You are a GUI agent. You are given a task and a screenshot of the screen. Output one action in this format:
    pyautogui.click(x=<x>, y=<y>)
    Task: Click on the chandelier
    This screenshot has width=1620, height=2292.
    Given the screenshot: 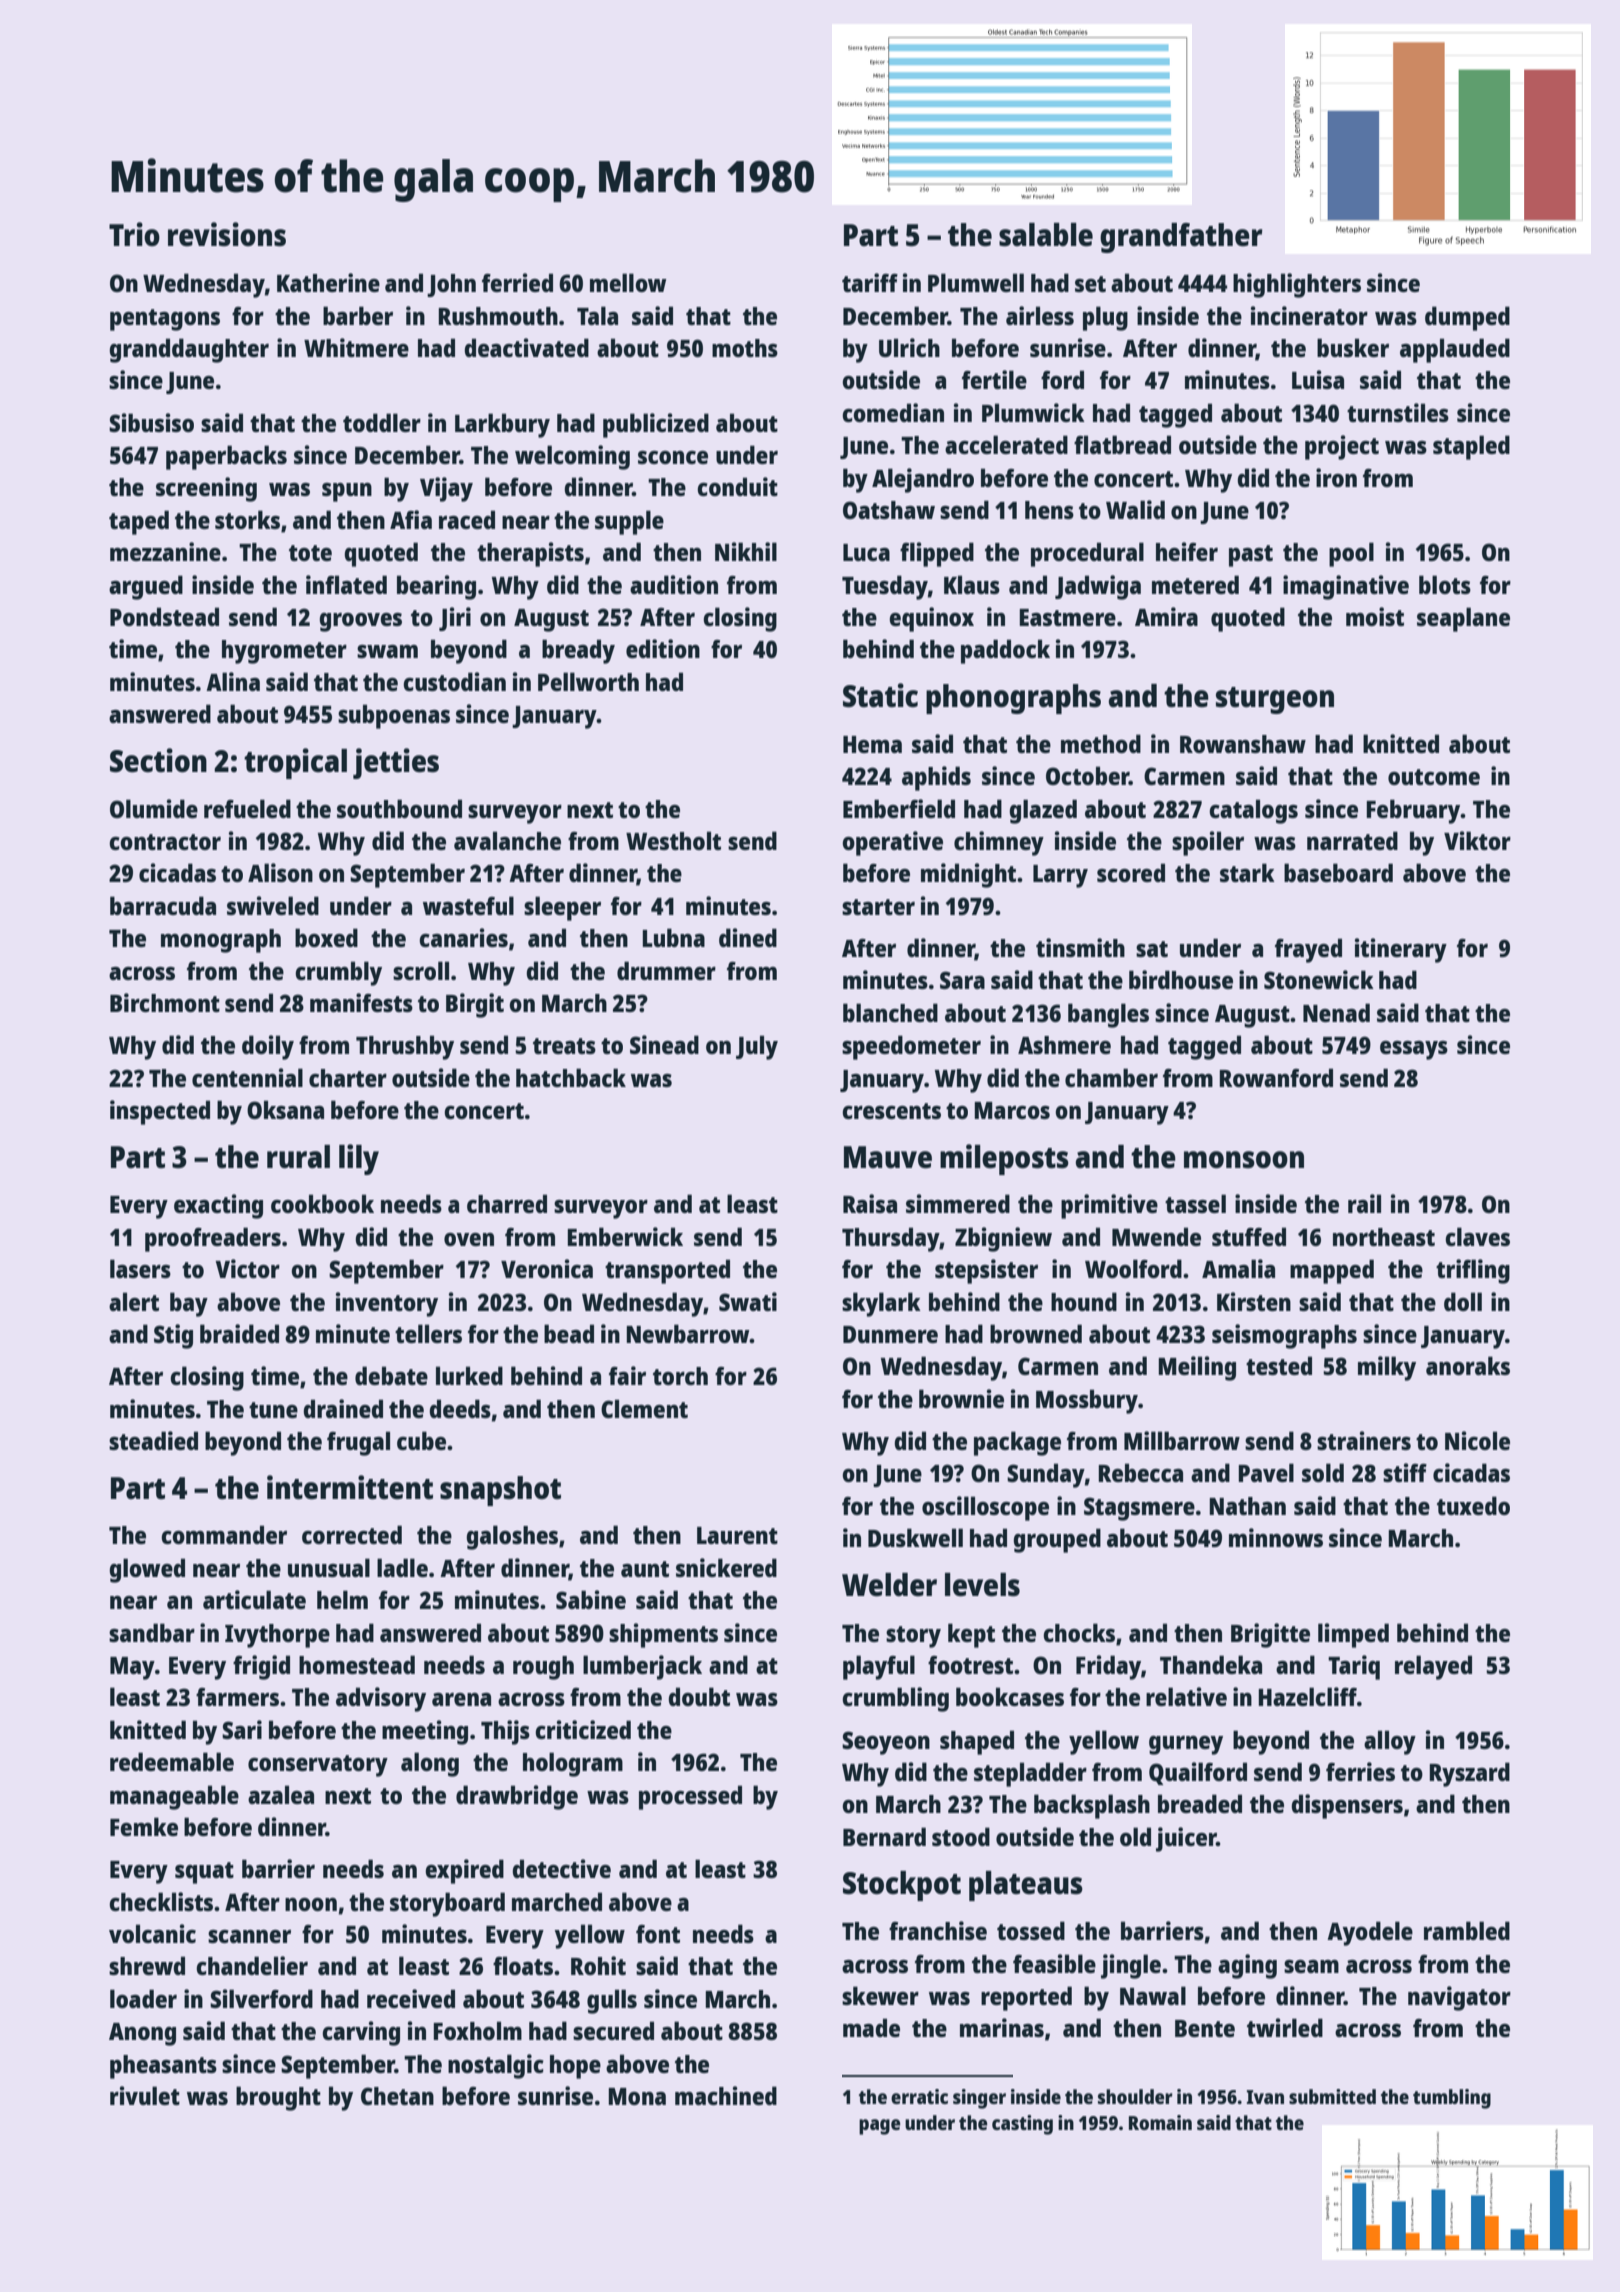 What is the action you would take?
    pyautogui.click(x=252, y=1965)
